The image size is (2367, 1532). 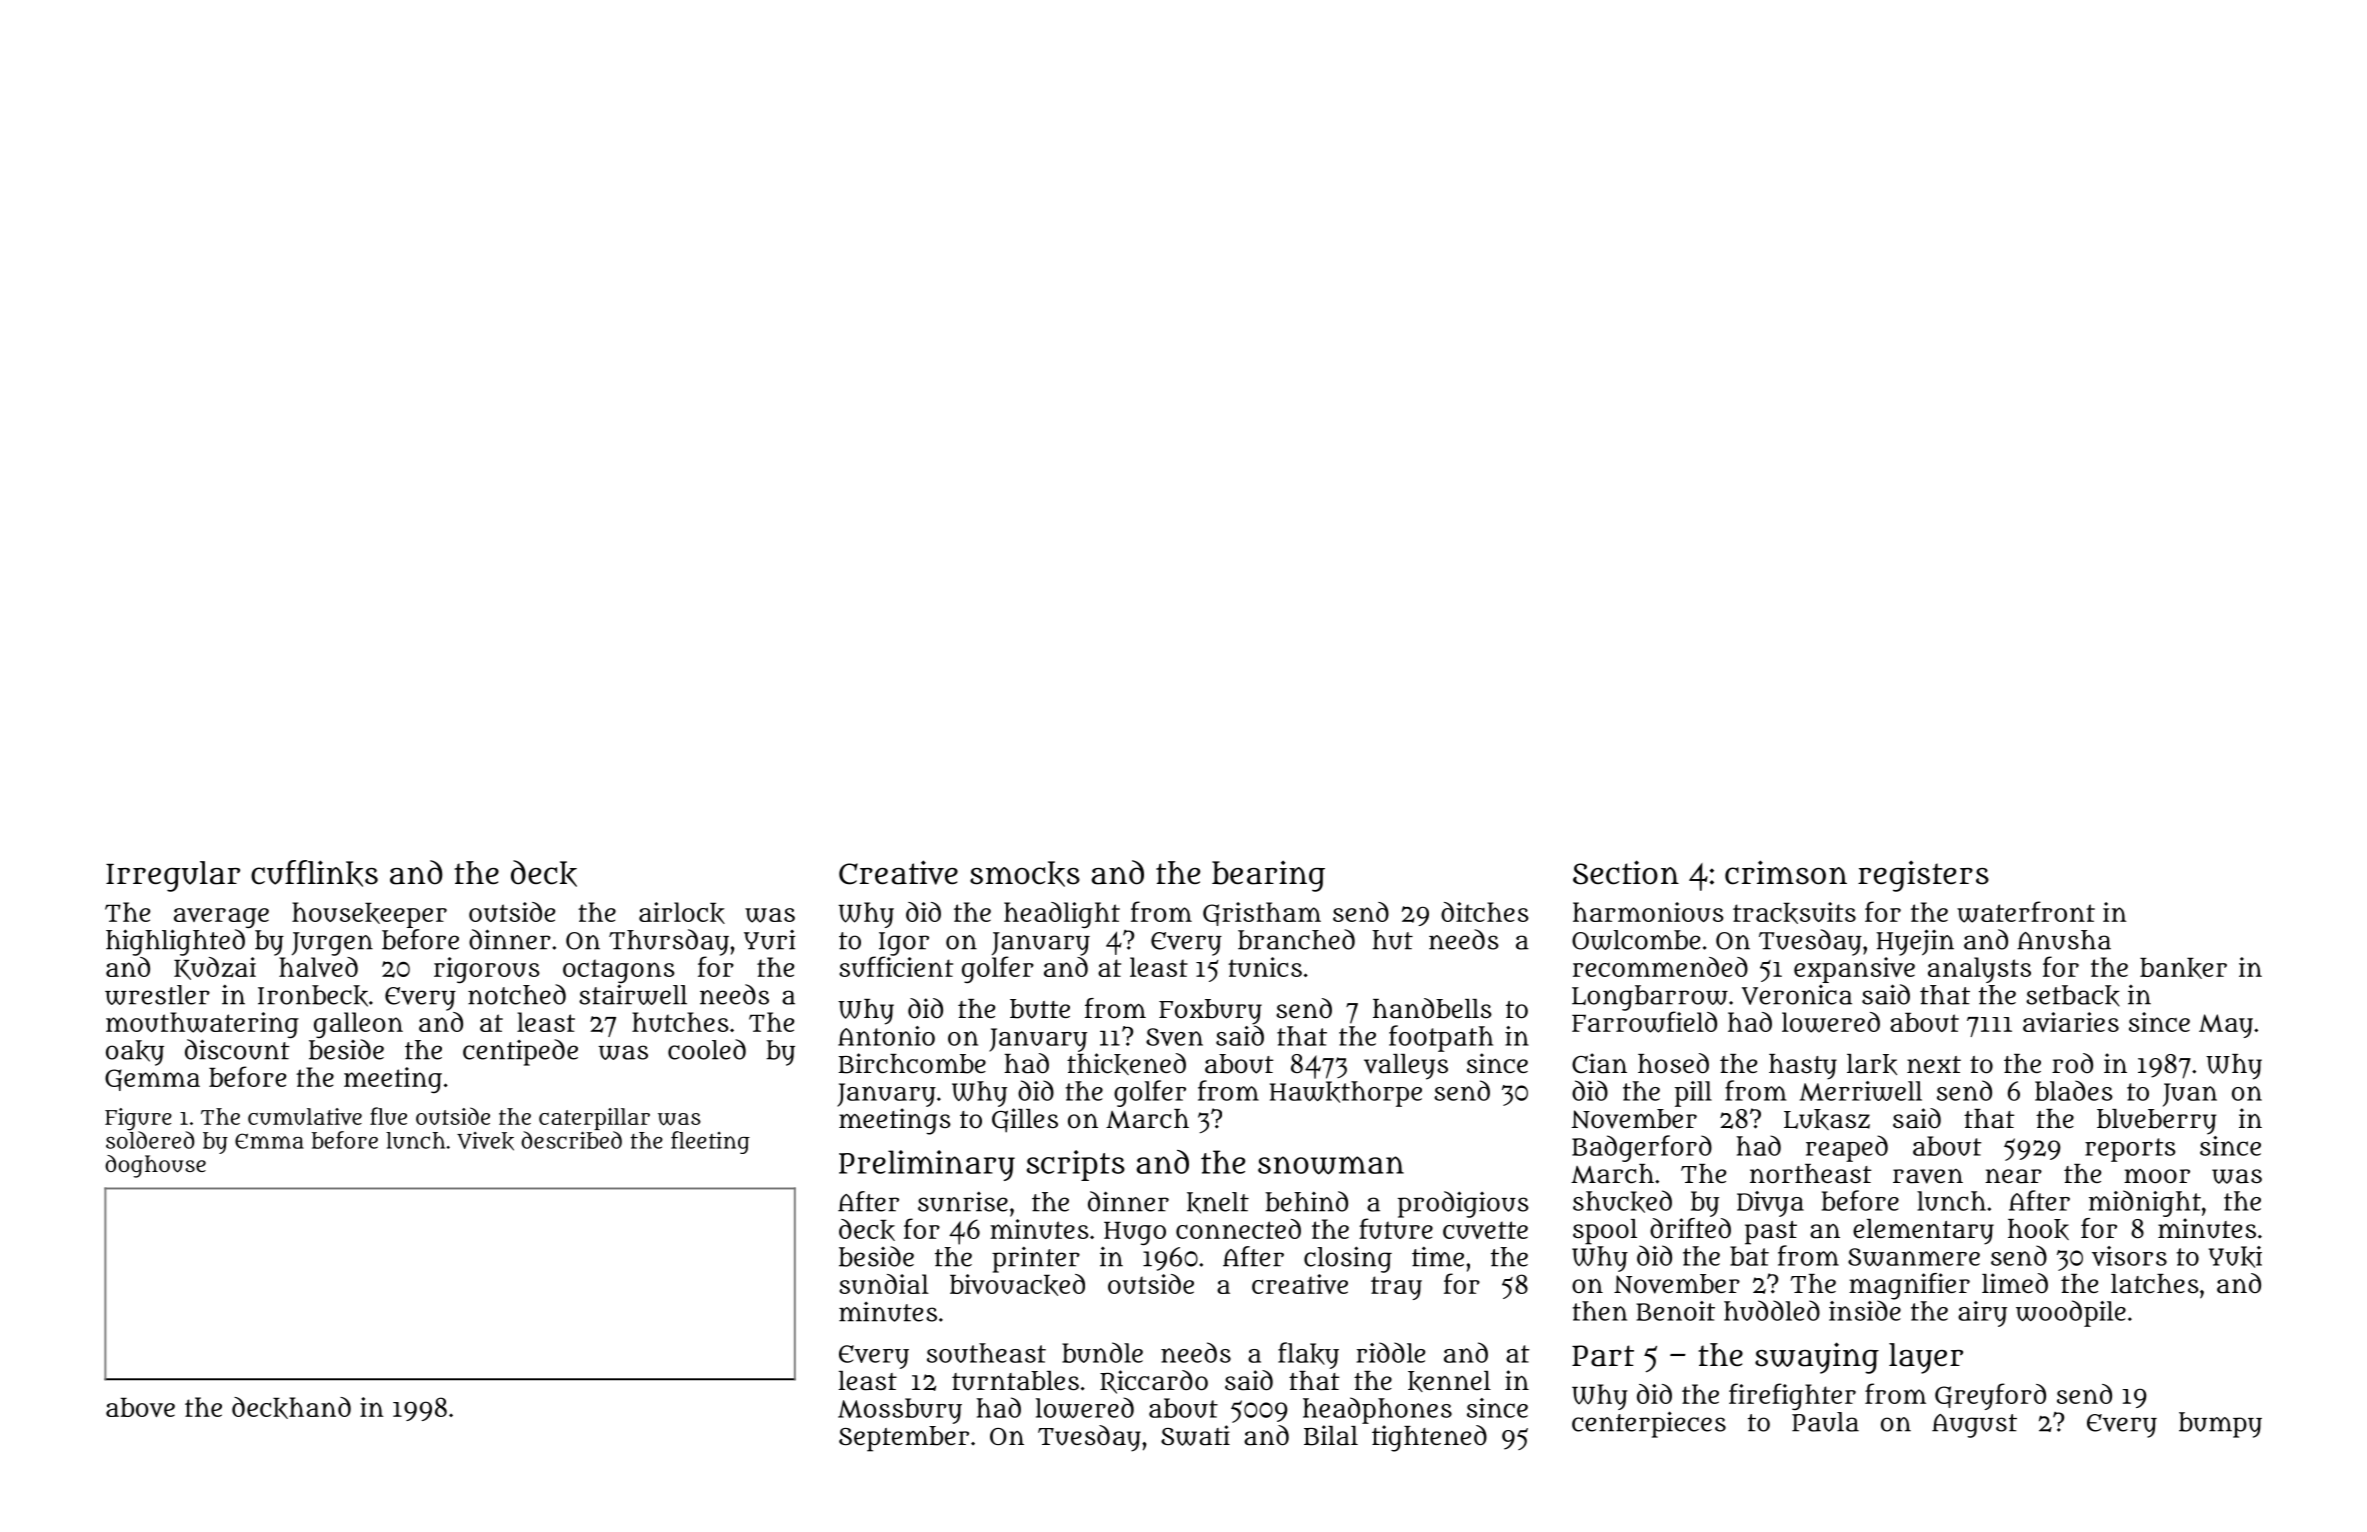 I want to click on described, so click(x=571, y=1140).
